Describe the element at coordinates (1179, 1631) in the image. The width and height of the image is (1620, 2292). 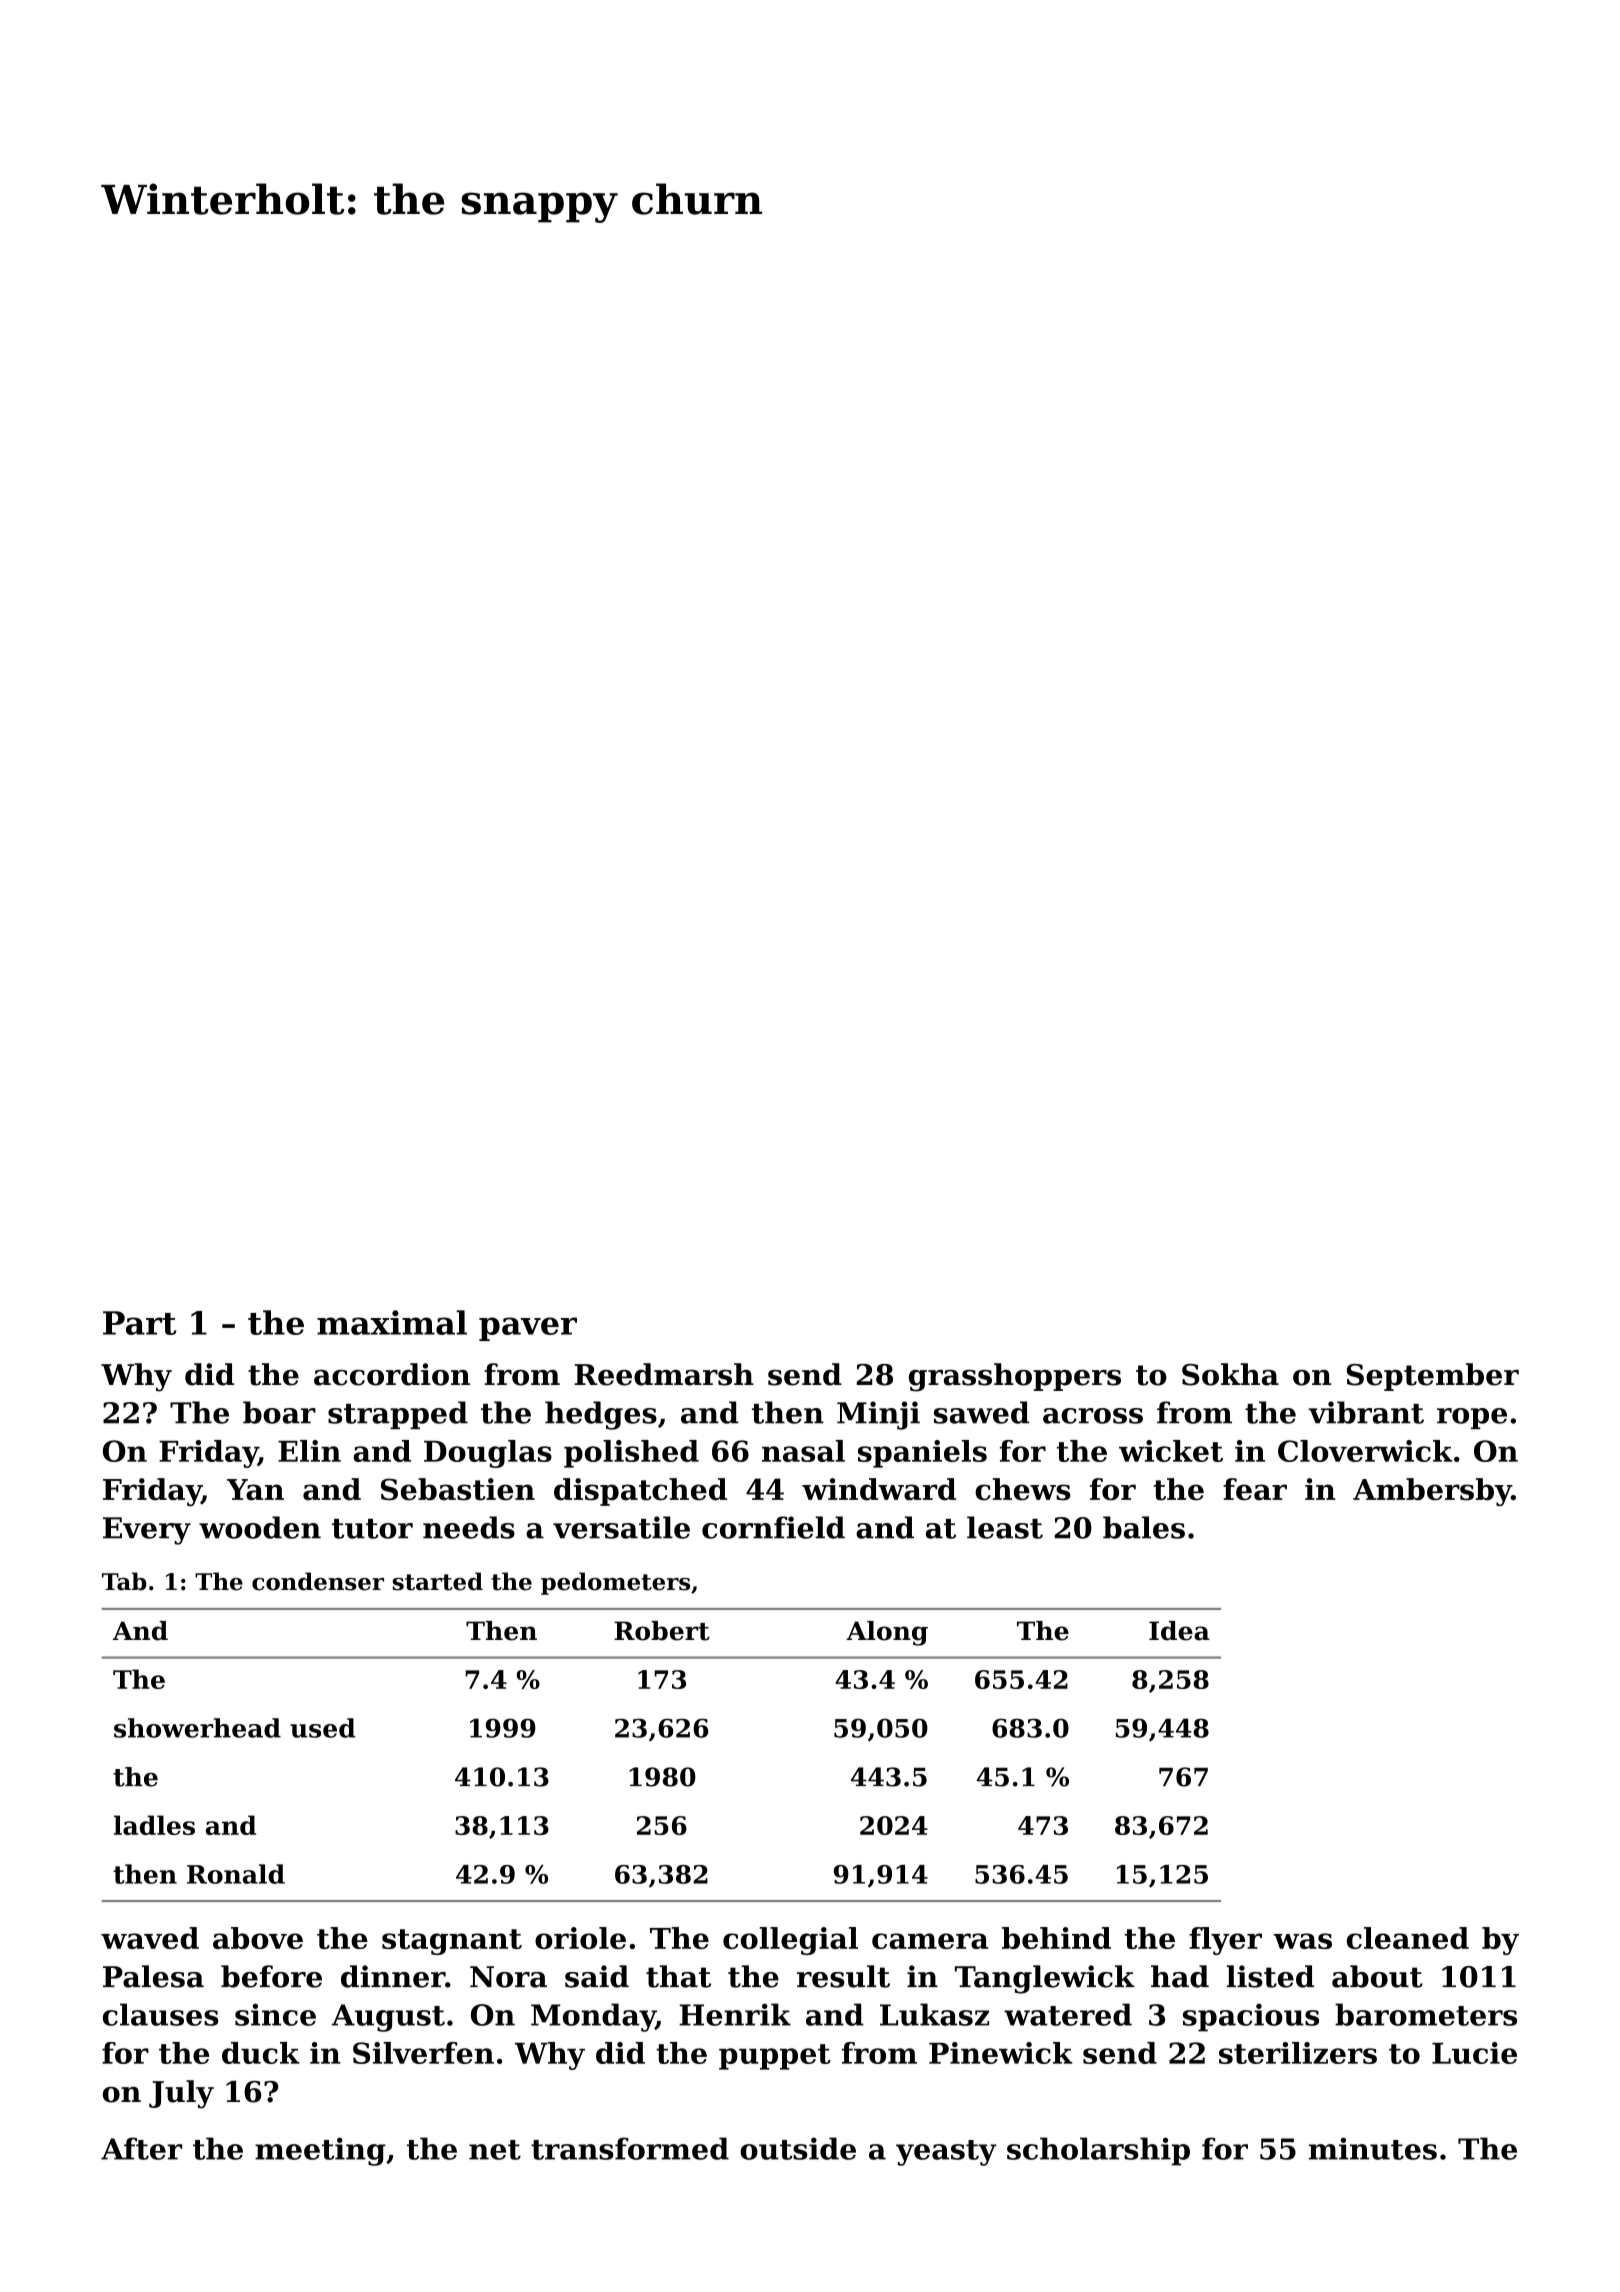
I see `Idea` at that location.
